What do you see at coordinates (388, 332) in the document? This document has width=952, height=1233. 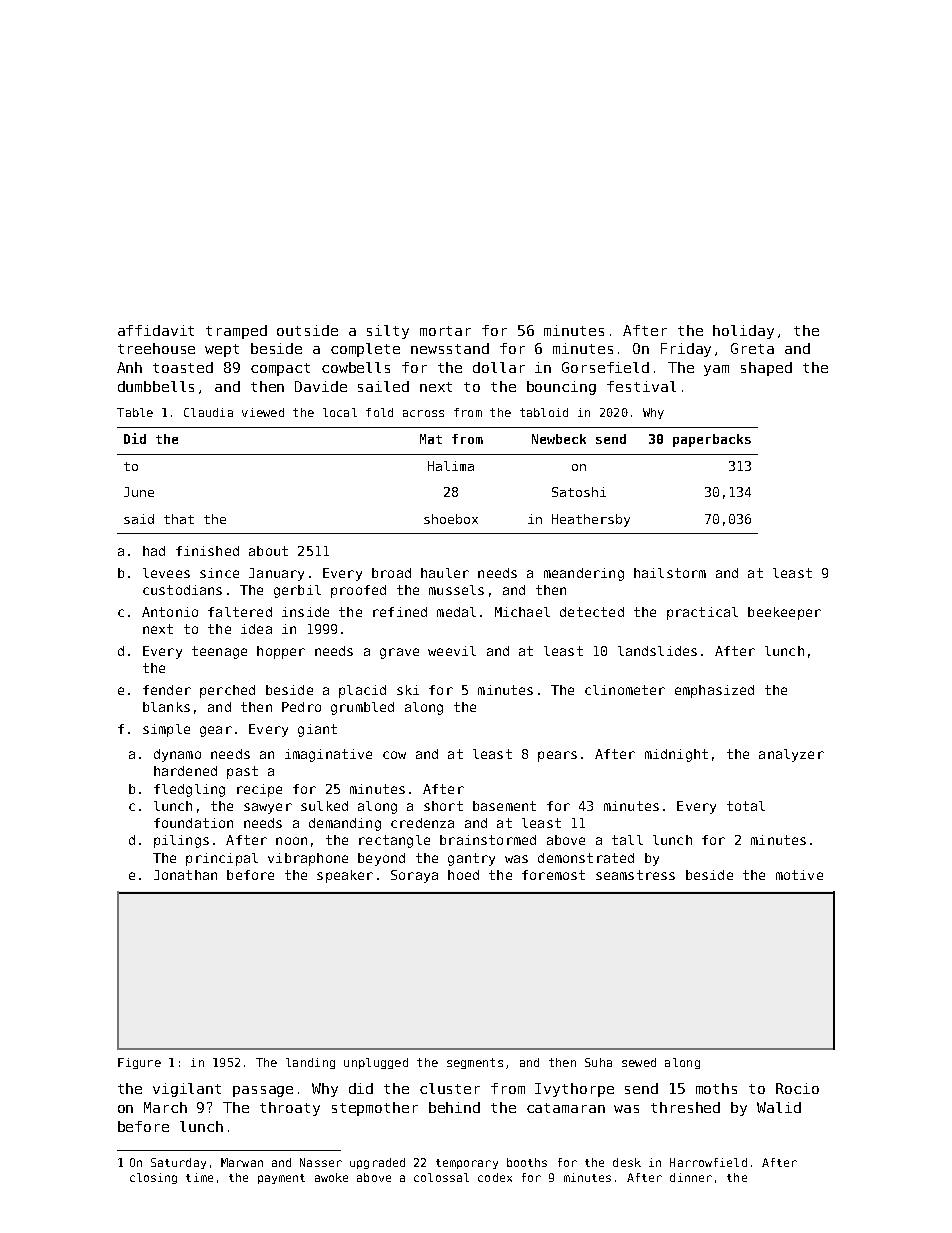 I see `silty` at bounding box center [388, 332].
